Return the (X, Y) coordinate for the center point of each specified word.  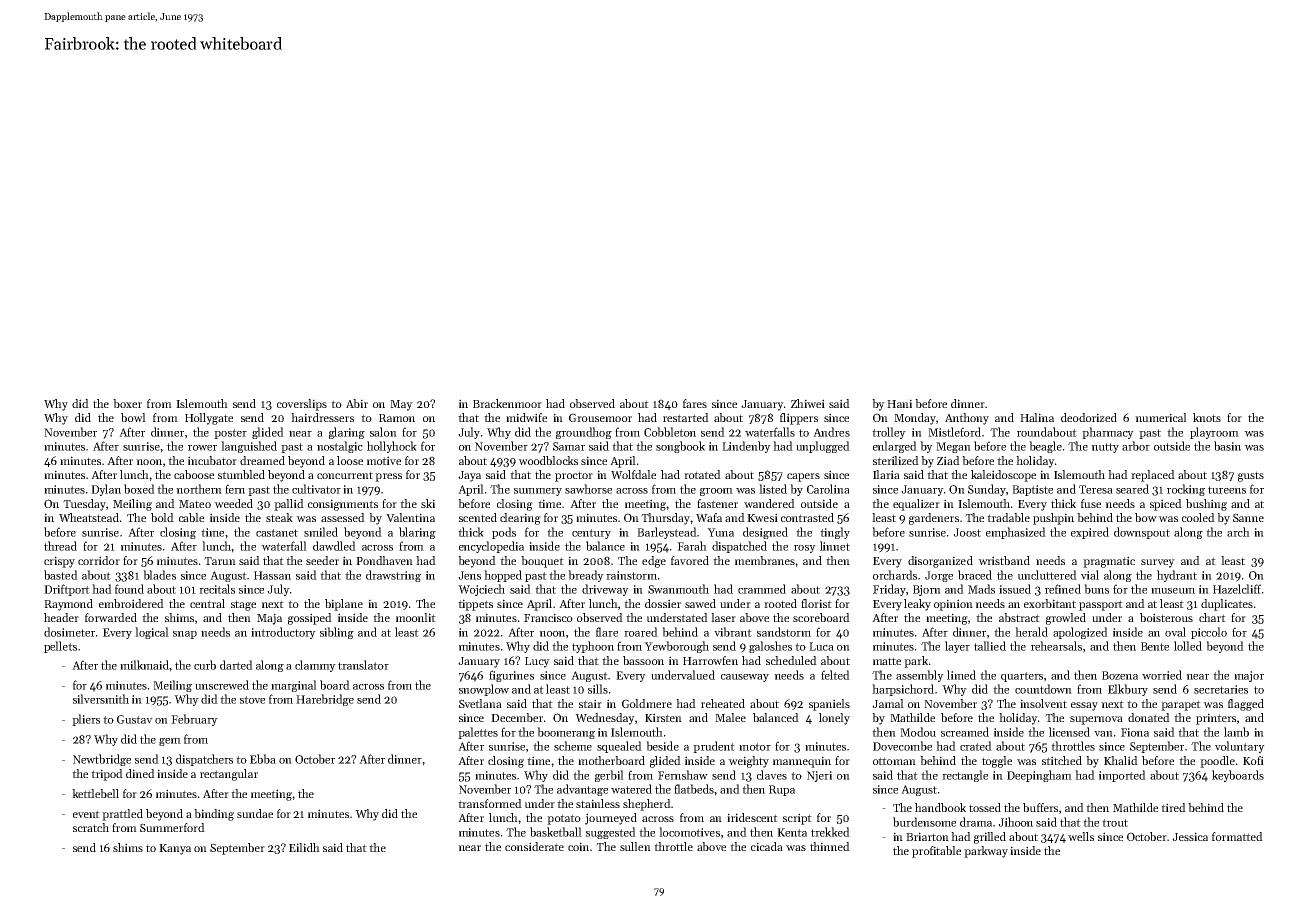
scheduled (791, 660)
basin (1227, 446)
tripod (107, 775)
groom (716, 492)
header (61, 617)
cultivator (316, 489)
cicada (767, 846)
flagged (1246, 705)
